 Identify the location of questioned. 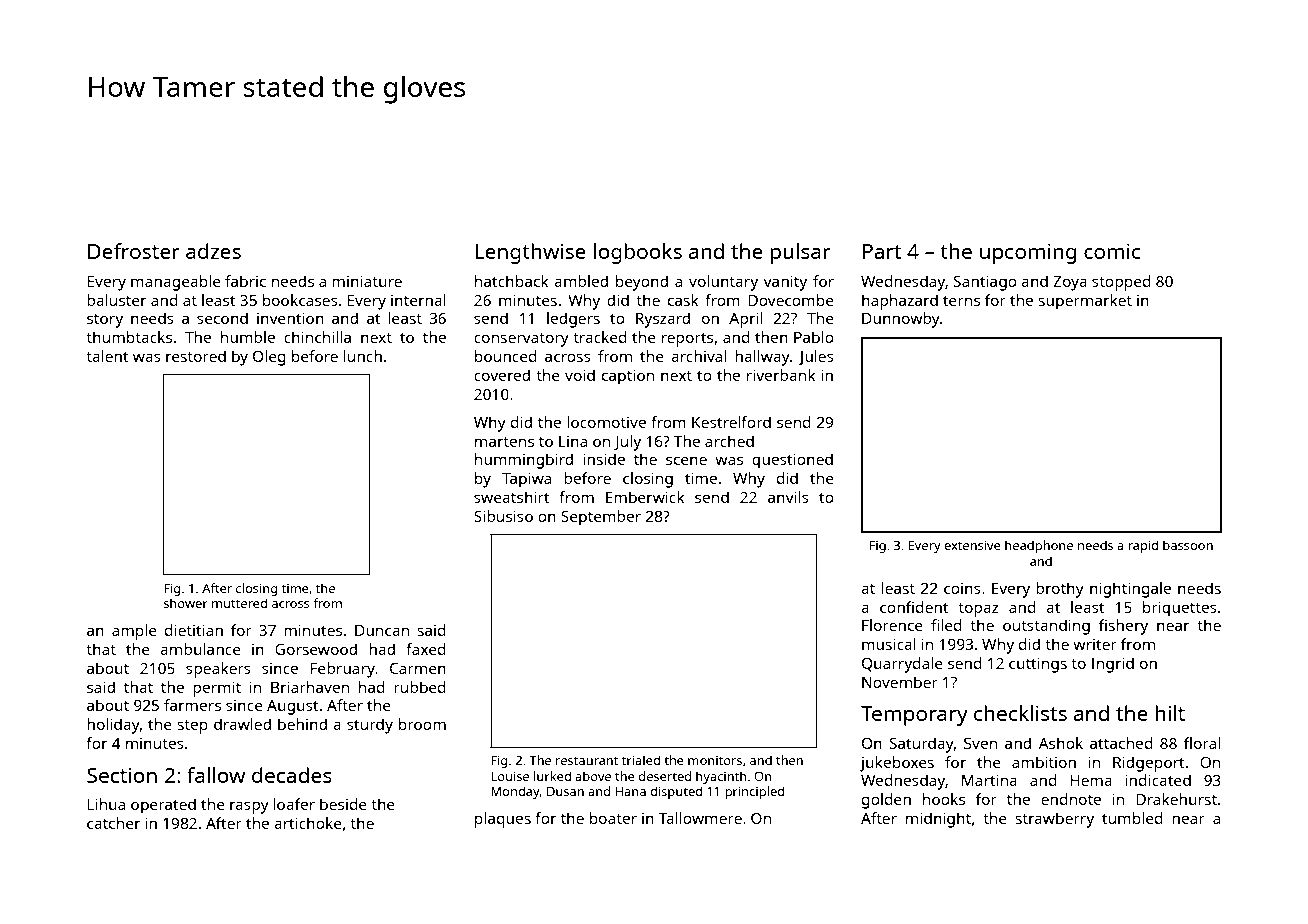
(792, 461).
